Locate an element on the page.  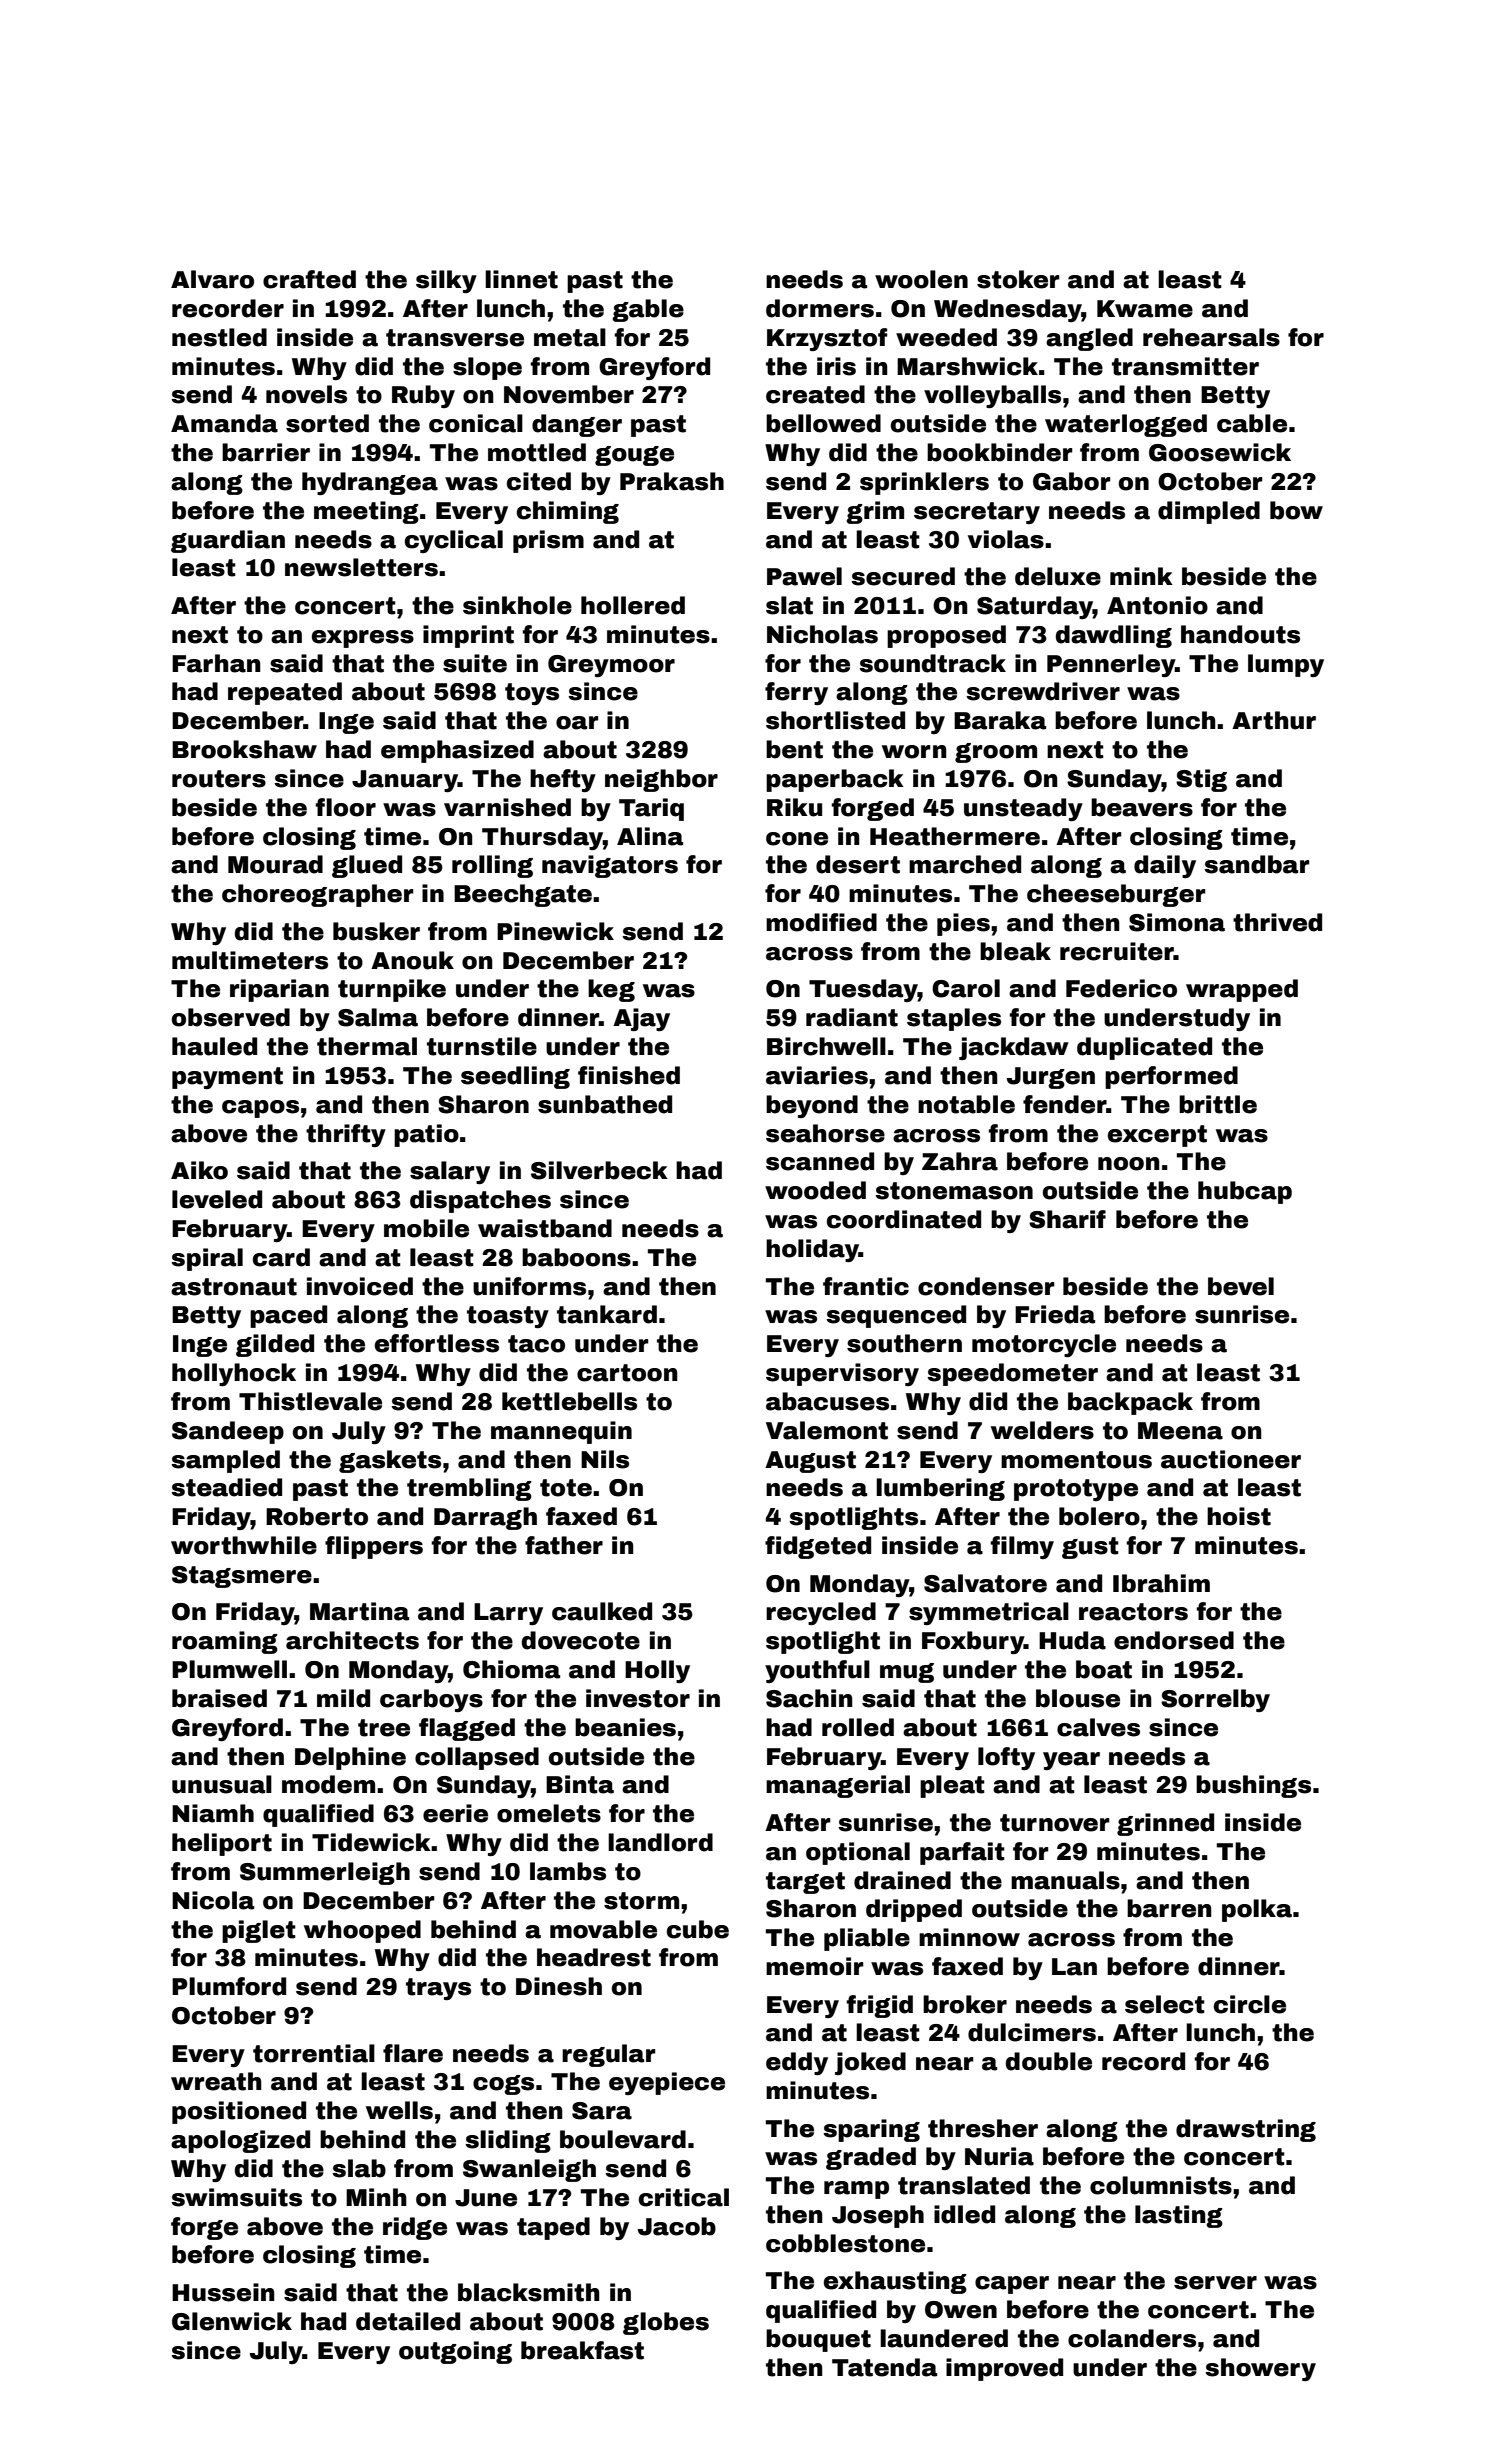
fidgeted is located at coordinates (818, 1547).
